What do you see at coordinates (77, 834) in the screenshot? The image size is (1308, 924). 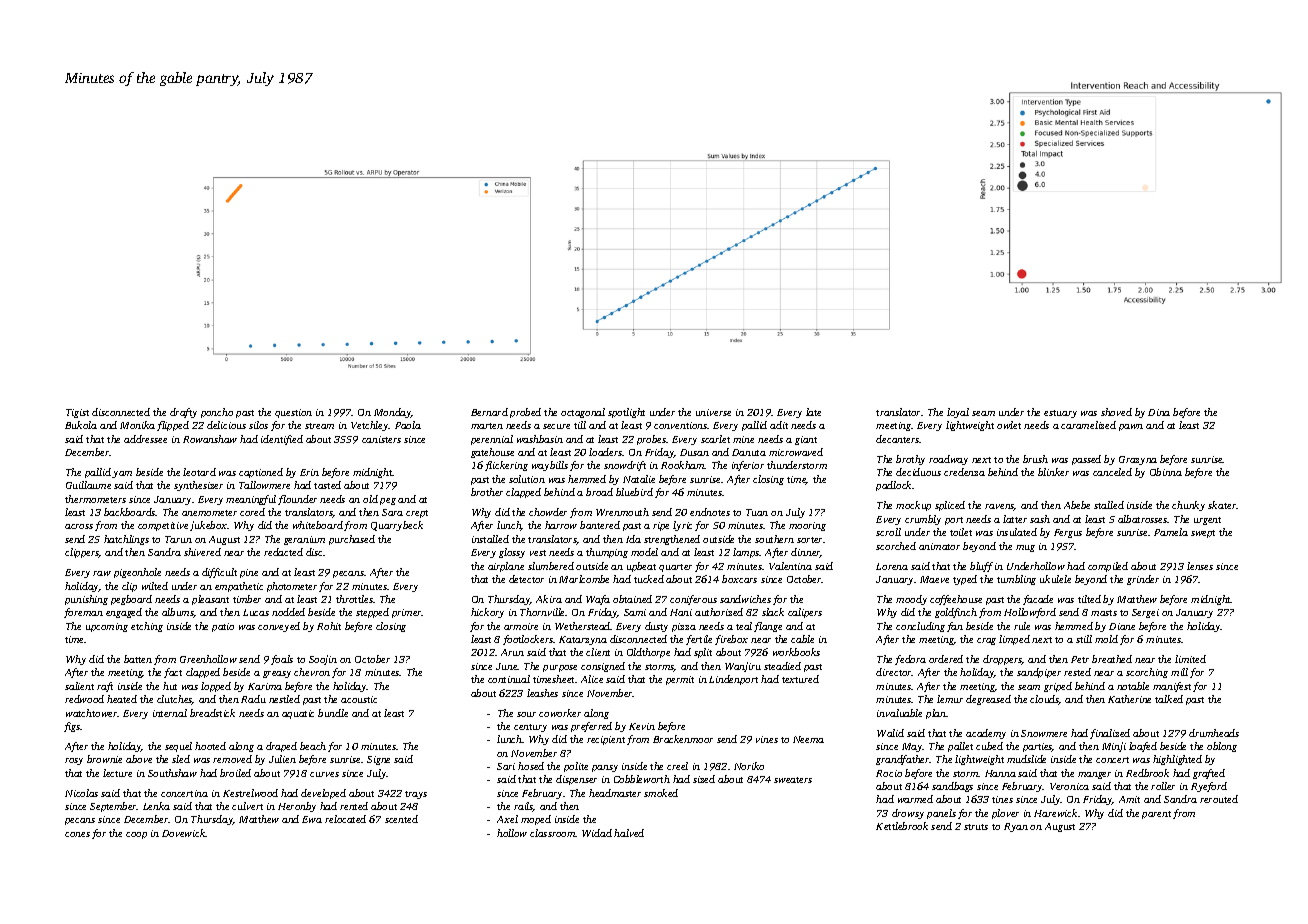 I see `cones` at bounding box center [77, 834].
